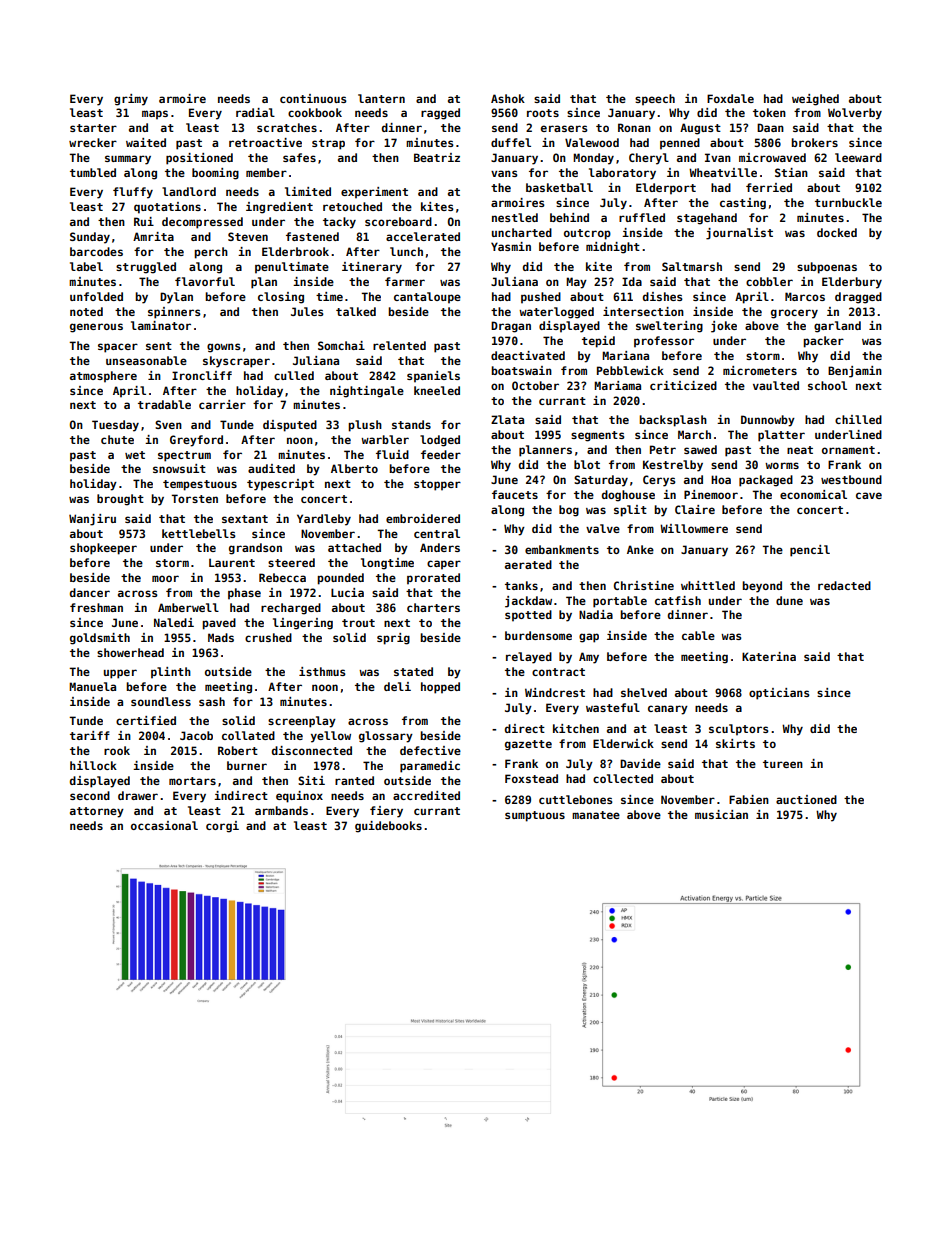  What do you see at coordinates (222, 827) in the screenshot?
I see `corgi` at bounding box center [222, 827].
